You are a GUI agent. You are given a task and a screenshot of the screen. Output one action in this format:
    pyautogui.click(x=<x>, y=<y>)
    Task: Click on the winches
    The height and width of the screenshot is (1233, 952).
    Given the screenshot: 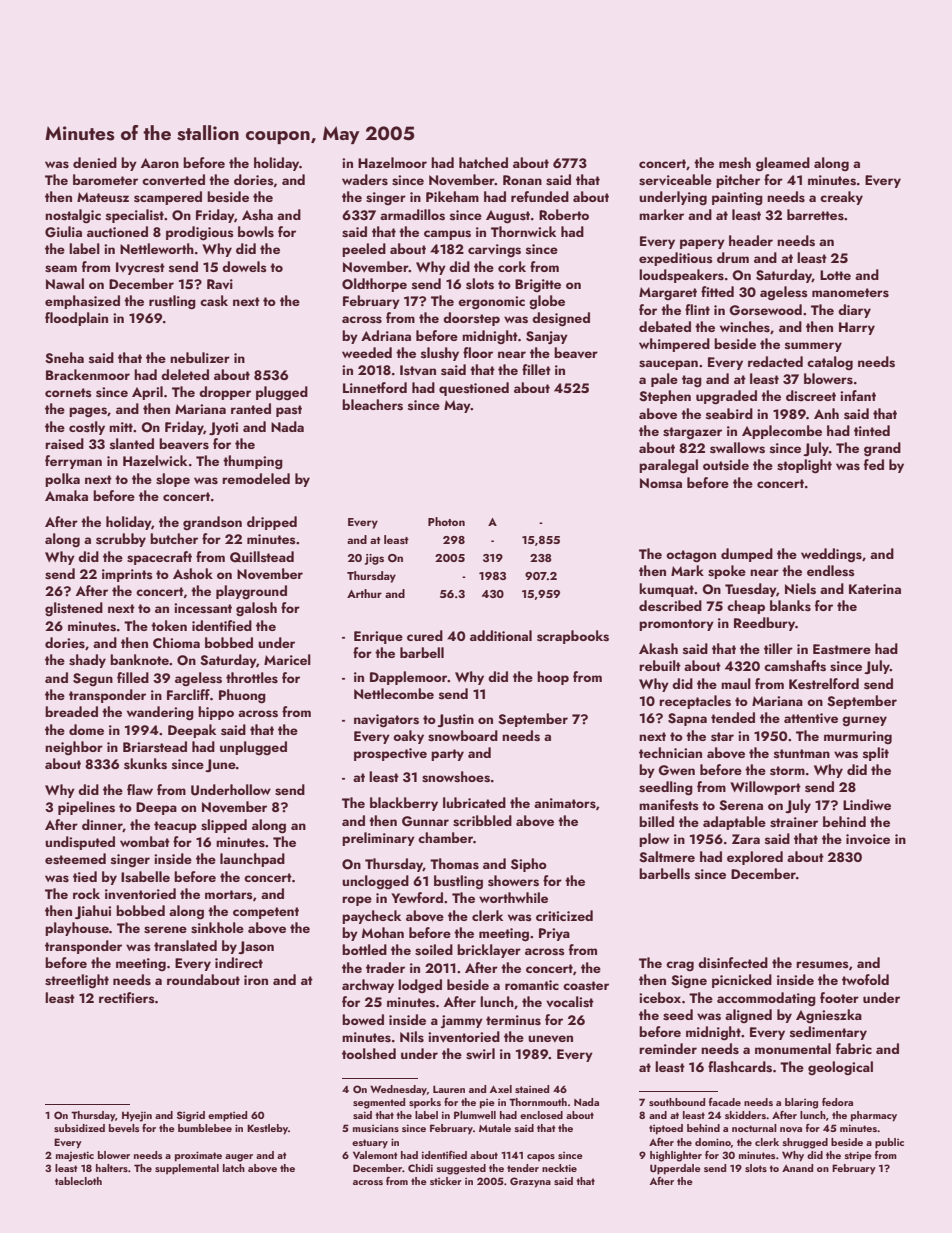 What is the action you would take?
    pyautogui.click(x=745, y=327)
